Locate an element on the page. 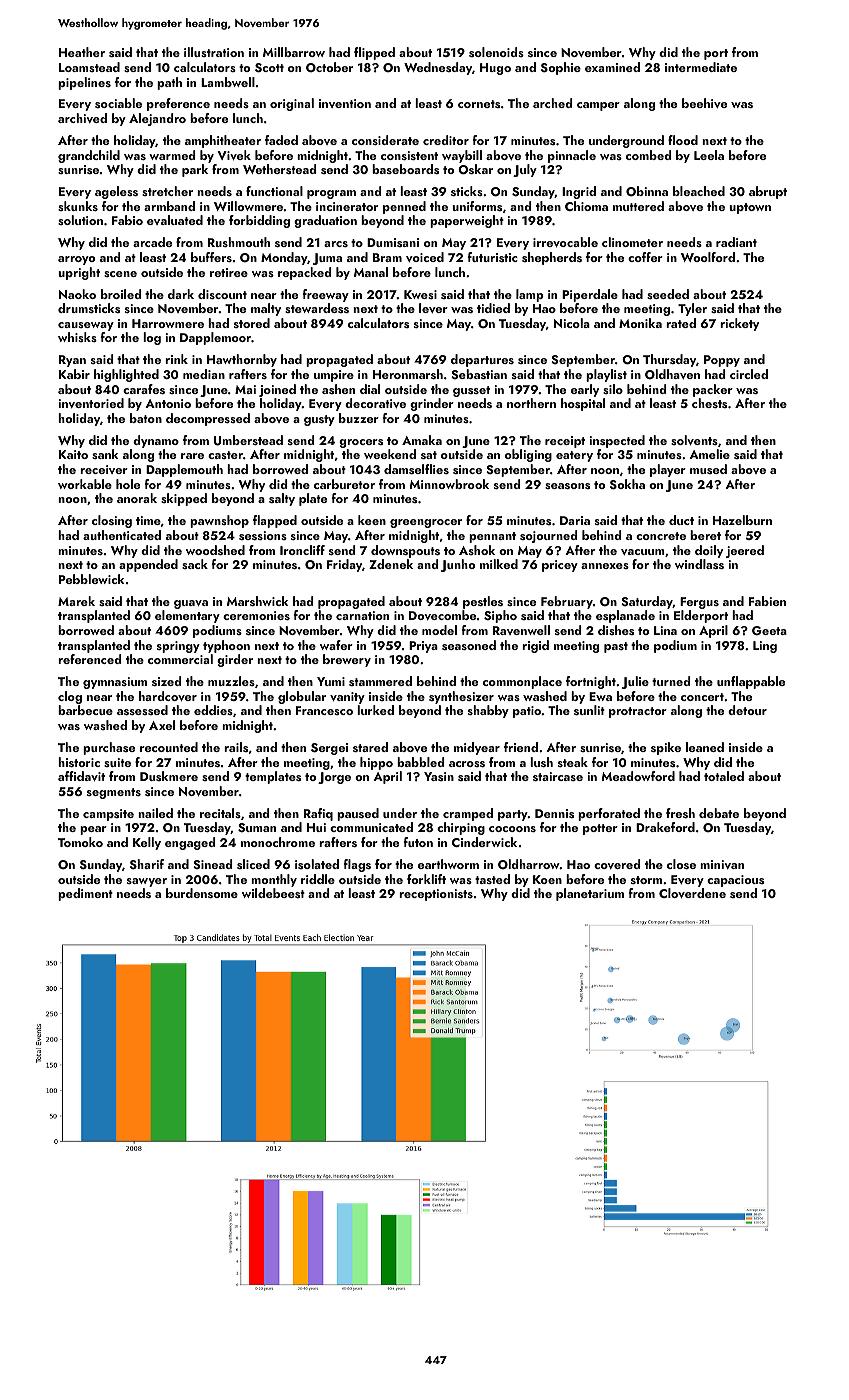 The width and height of the page is (849, 1400). invention is located at coordinates (345, 103).
